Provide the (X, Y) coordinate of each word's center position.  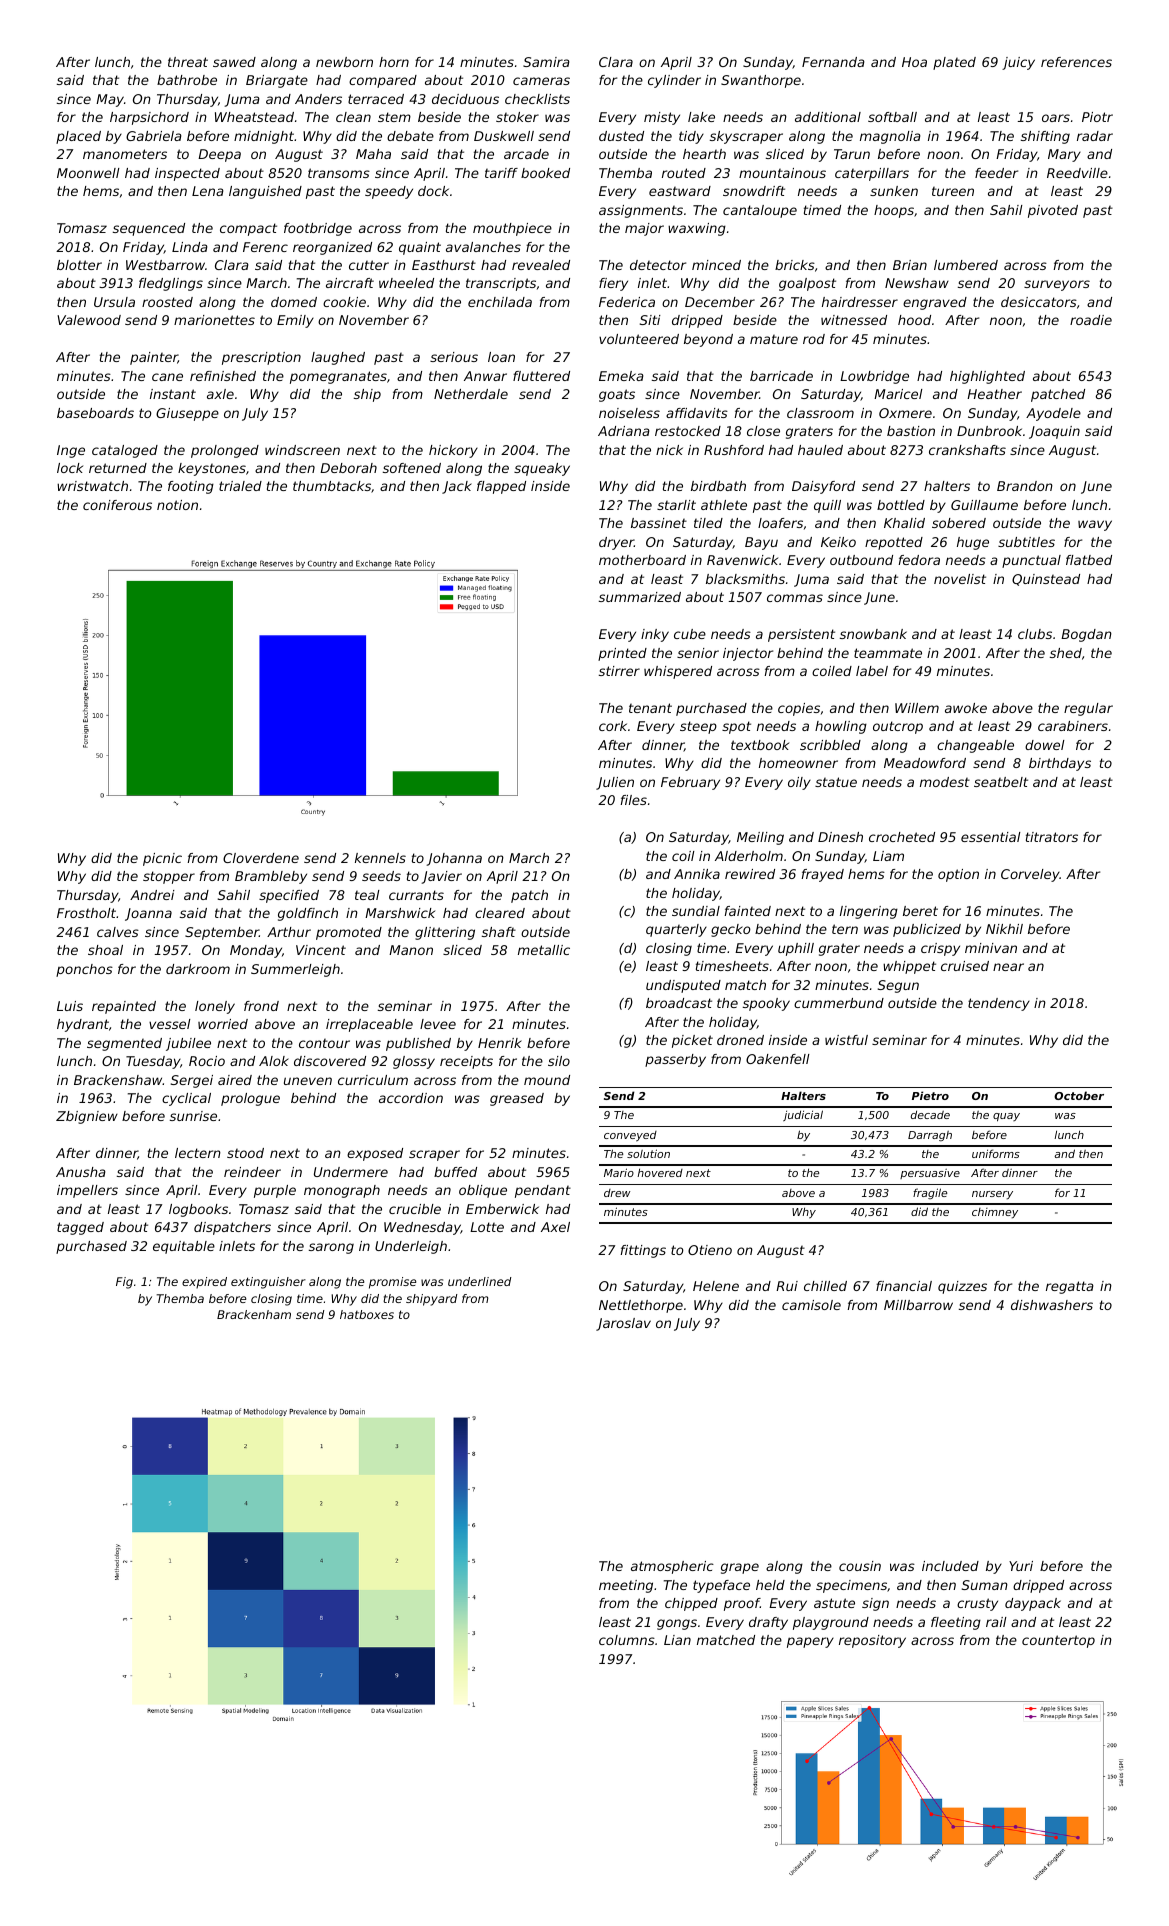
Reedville (1077, 173)
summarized (640, 597)
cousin (860, 1566)
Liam (888, 856)
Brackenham (254, 1314)
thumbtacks (332, 486)
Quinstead (1046, 580)
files (634, 800)
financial (904, 1286)
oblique (483, 1191)
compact (248, 229)
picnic (162, 859)
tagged (80, 1228)
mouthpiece (512, 229)
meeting (626, 1586)
